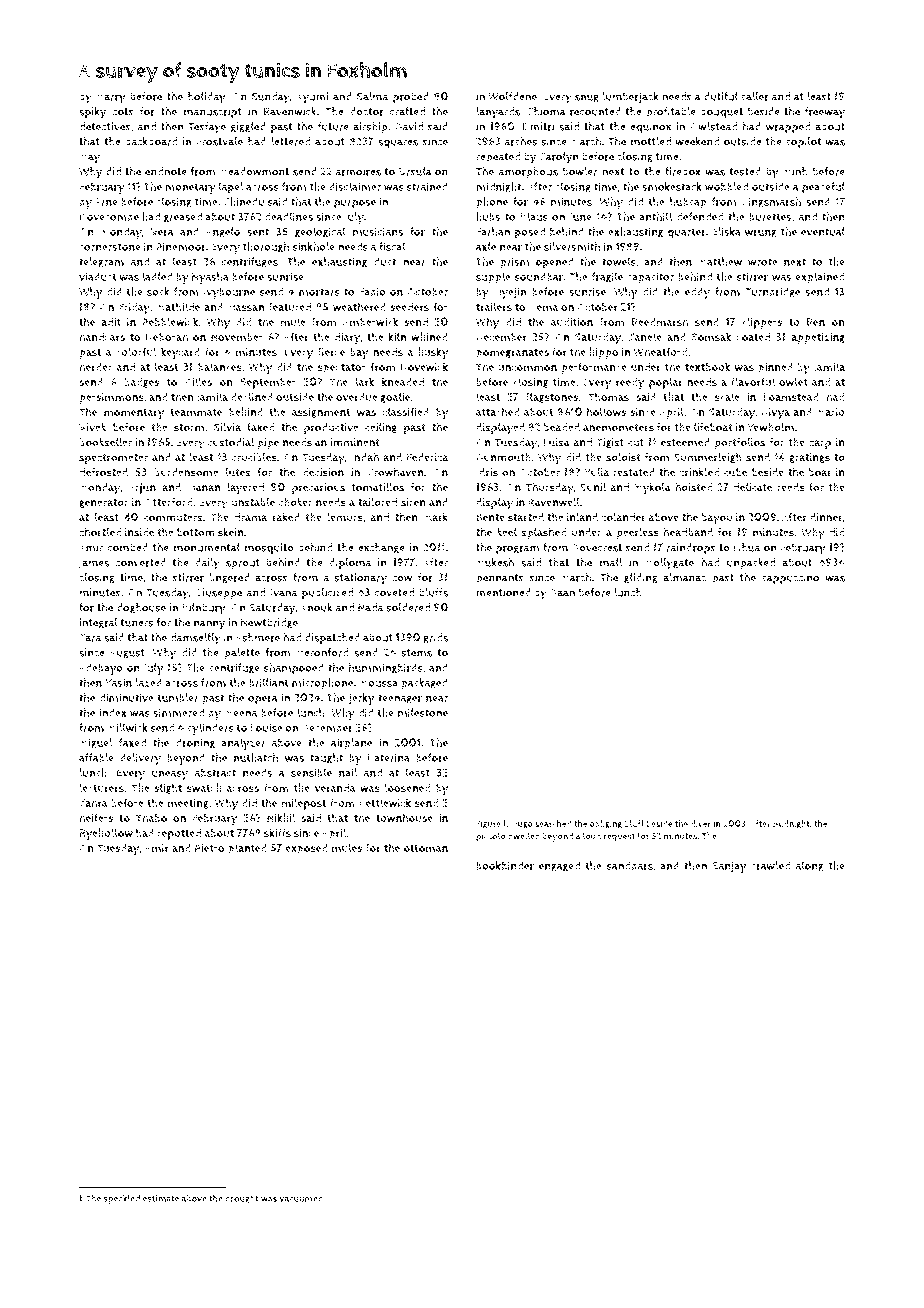 The height and width of the screenshot is (1308, 924). I want to click on Mario, so click(830, 412).
